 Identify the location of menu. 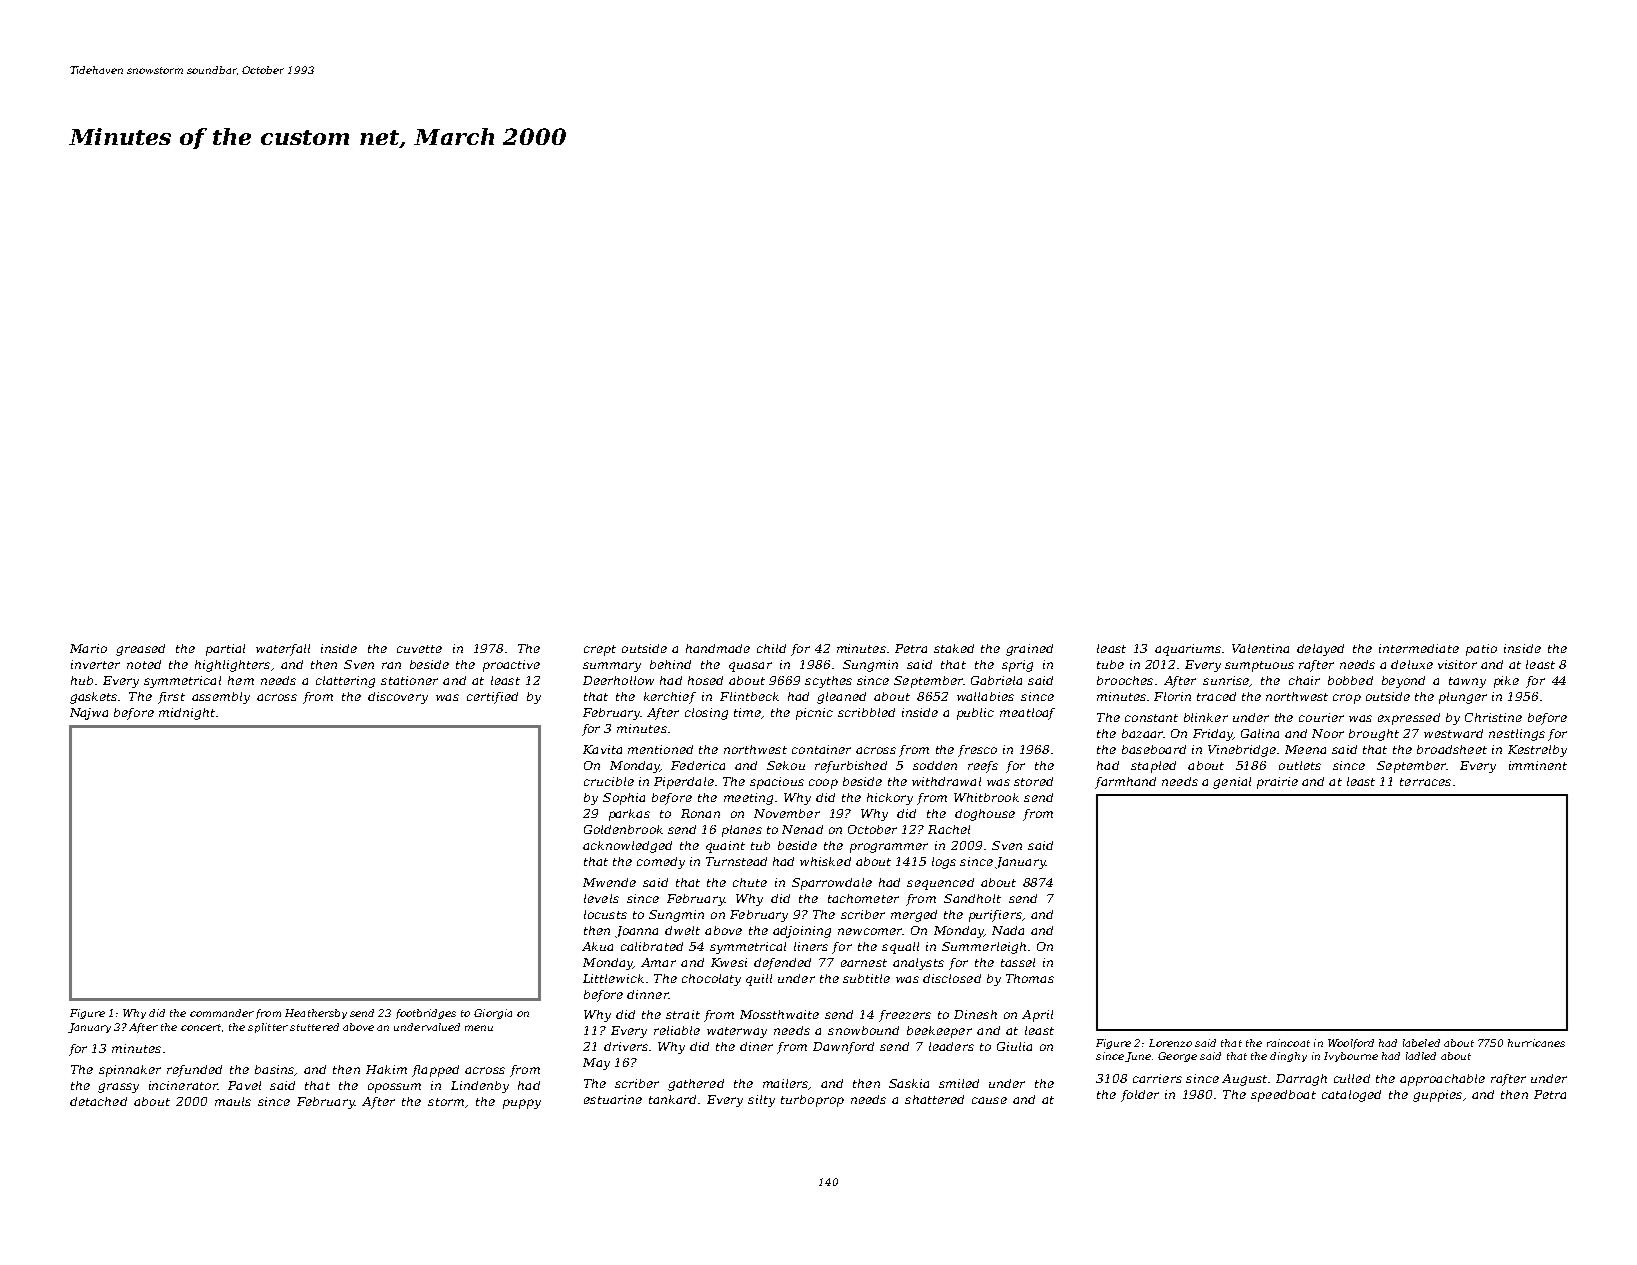
(479, 1028).
